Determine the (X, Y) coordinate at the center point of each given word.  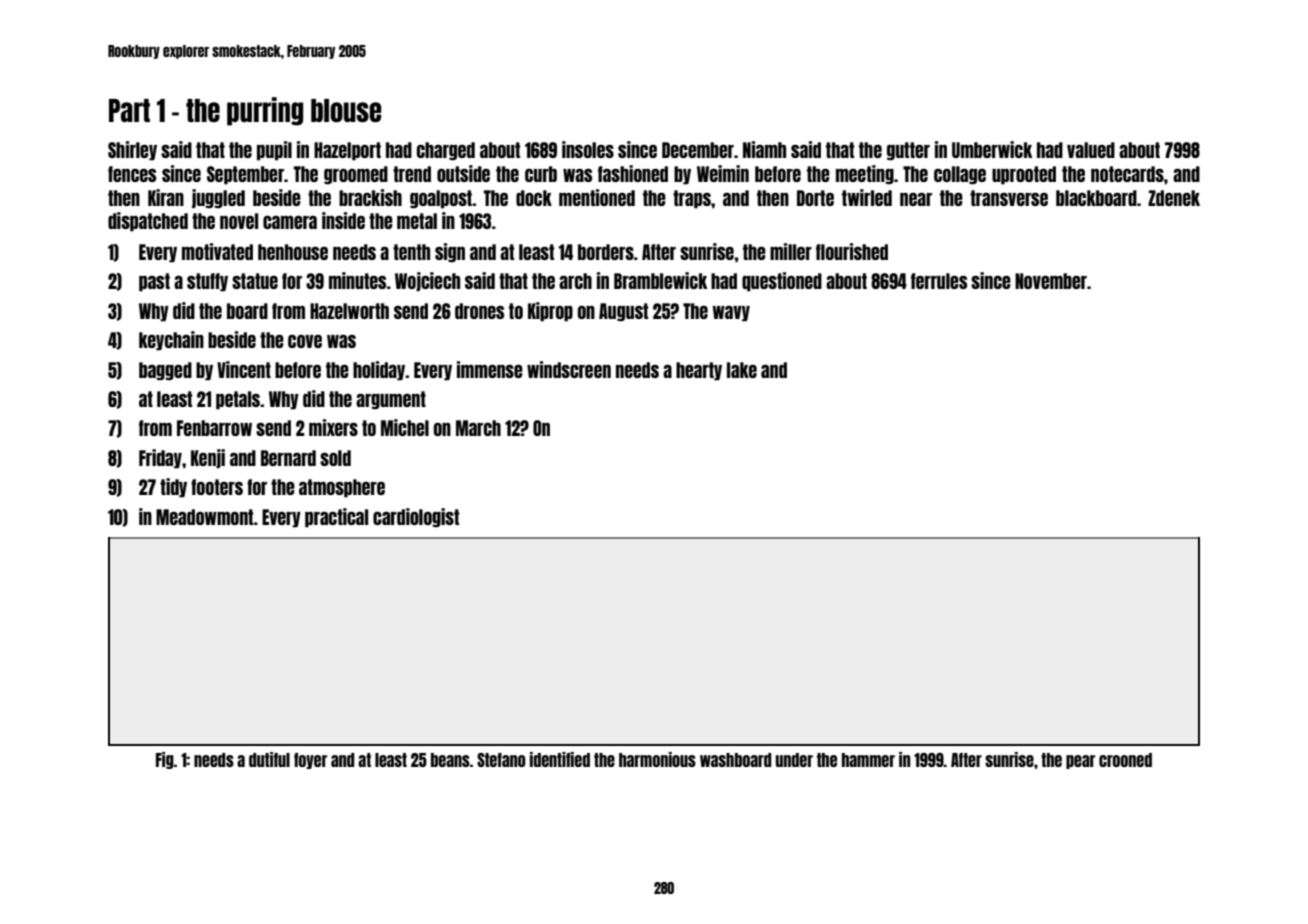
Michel (405, 427)
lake (742, 370)
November (1051, 281)
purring (265, 111)
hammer (868, 760)
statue (255, 281)
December (698, 150)
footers (217, 487)
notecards (1127, 174)
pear (1080, 762)
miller (791, 251)
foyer (310, 761)
